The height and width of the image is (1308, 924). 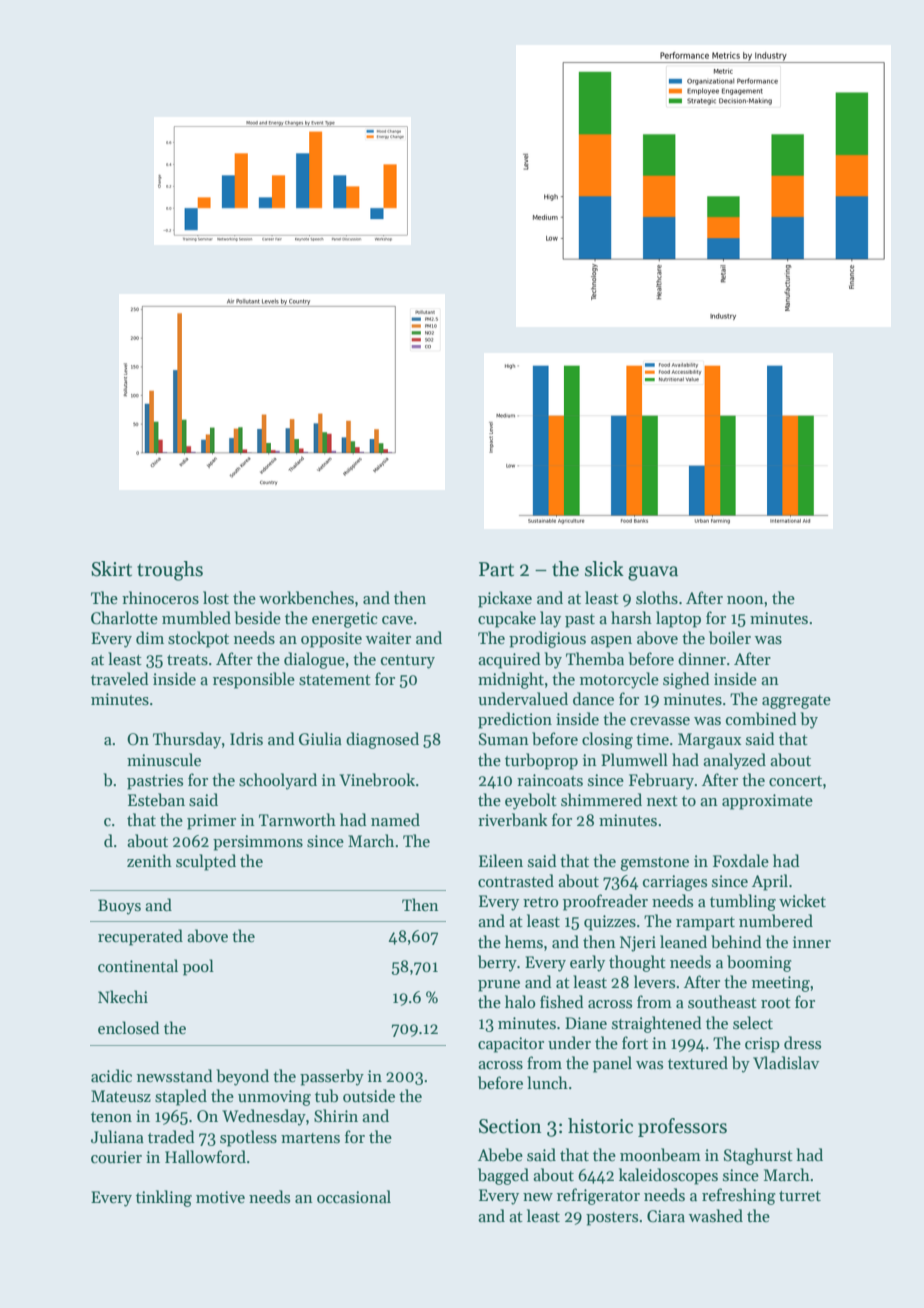 I want to click on pickaxe, so click(x=505, y=599).
